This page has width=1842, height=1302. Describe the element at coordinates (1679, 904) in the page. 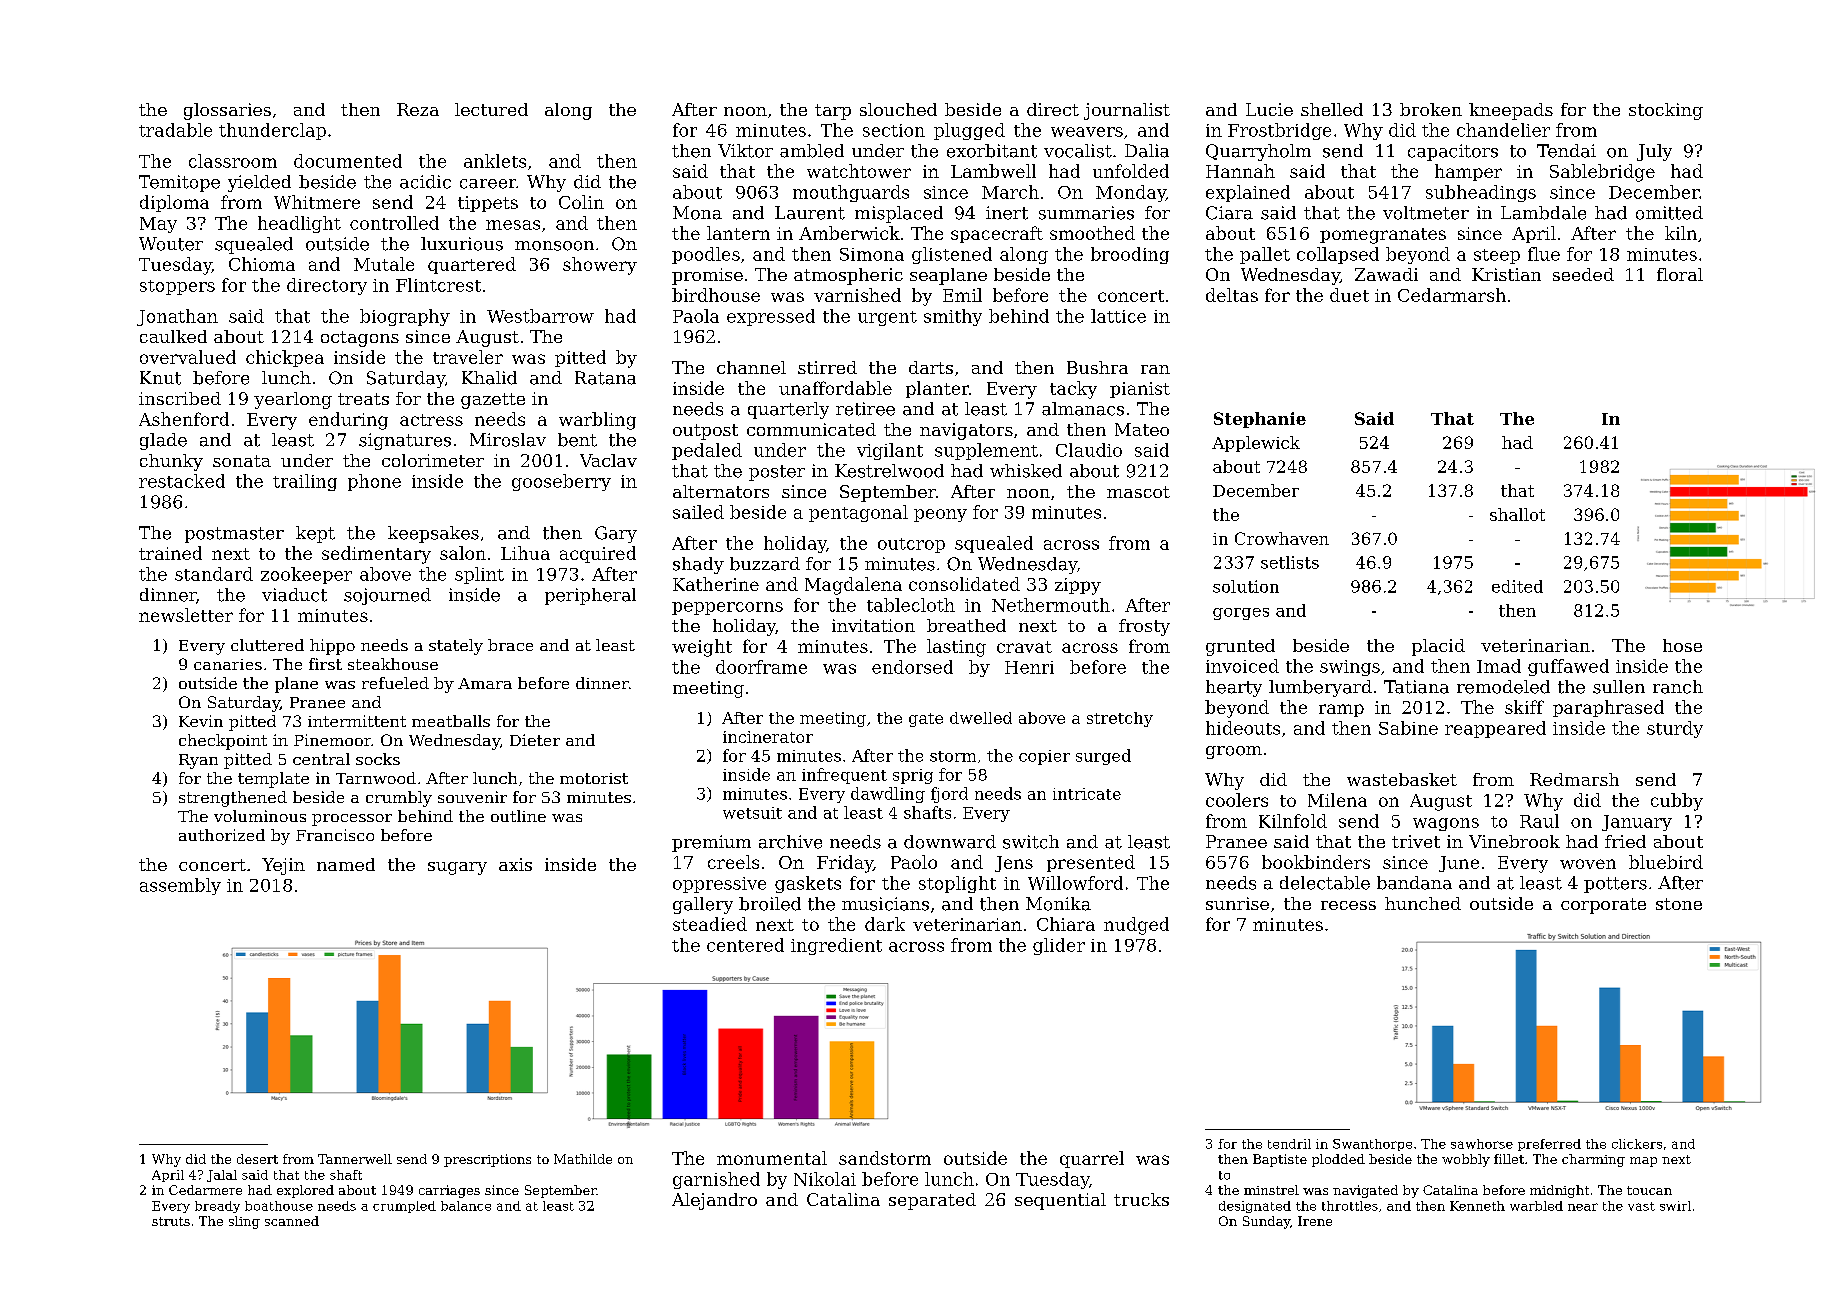

I see `stone` at that location.
